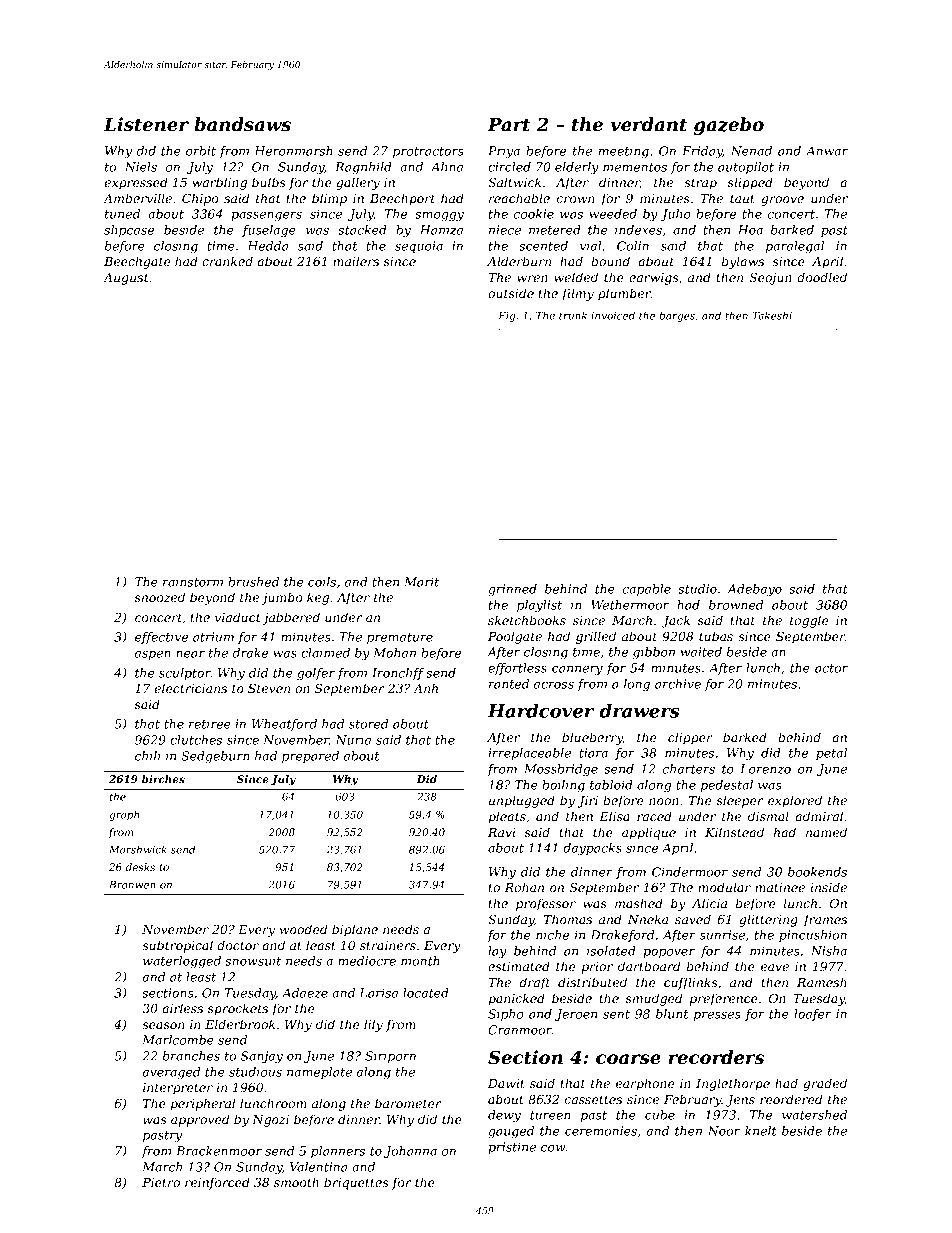  I want to click on Part, so click(508, 125).
